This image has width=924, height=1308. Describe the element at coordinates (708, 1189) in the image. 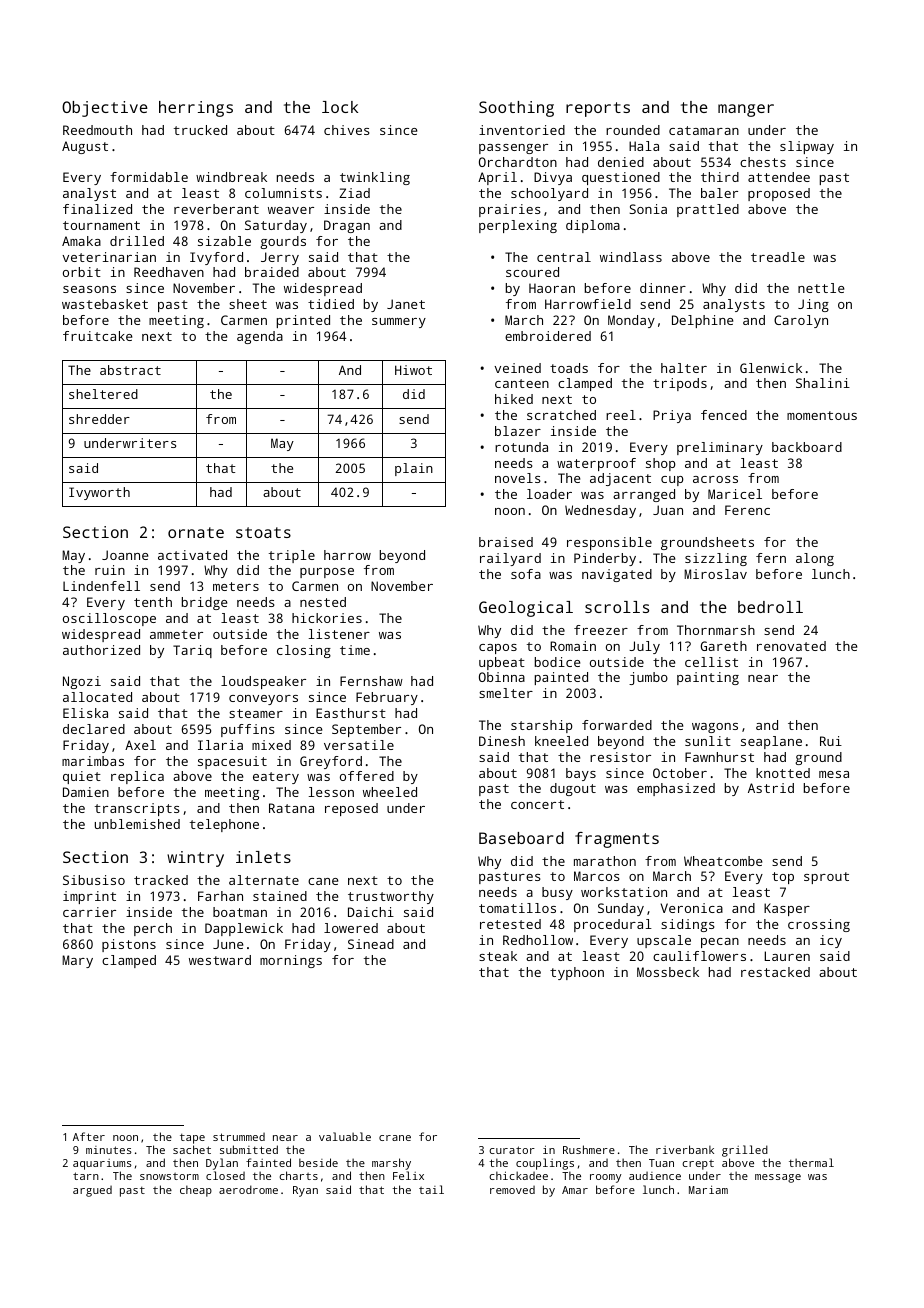

I see `Mariam` at that location.
